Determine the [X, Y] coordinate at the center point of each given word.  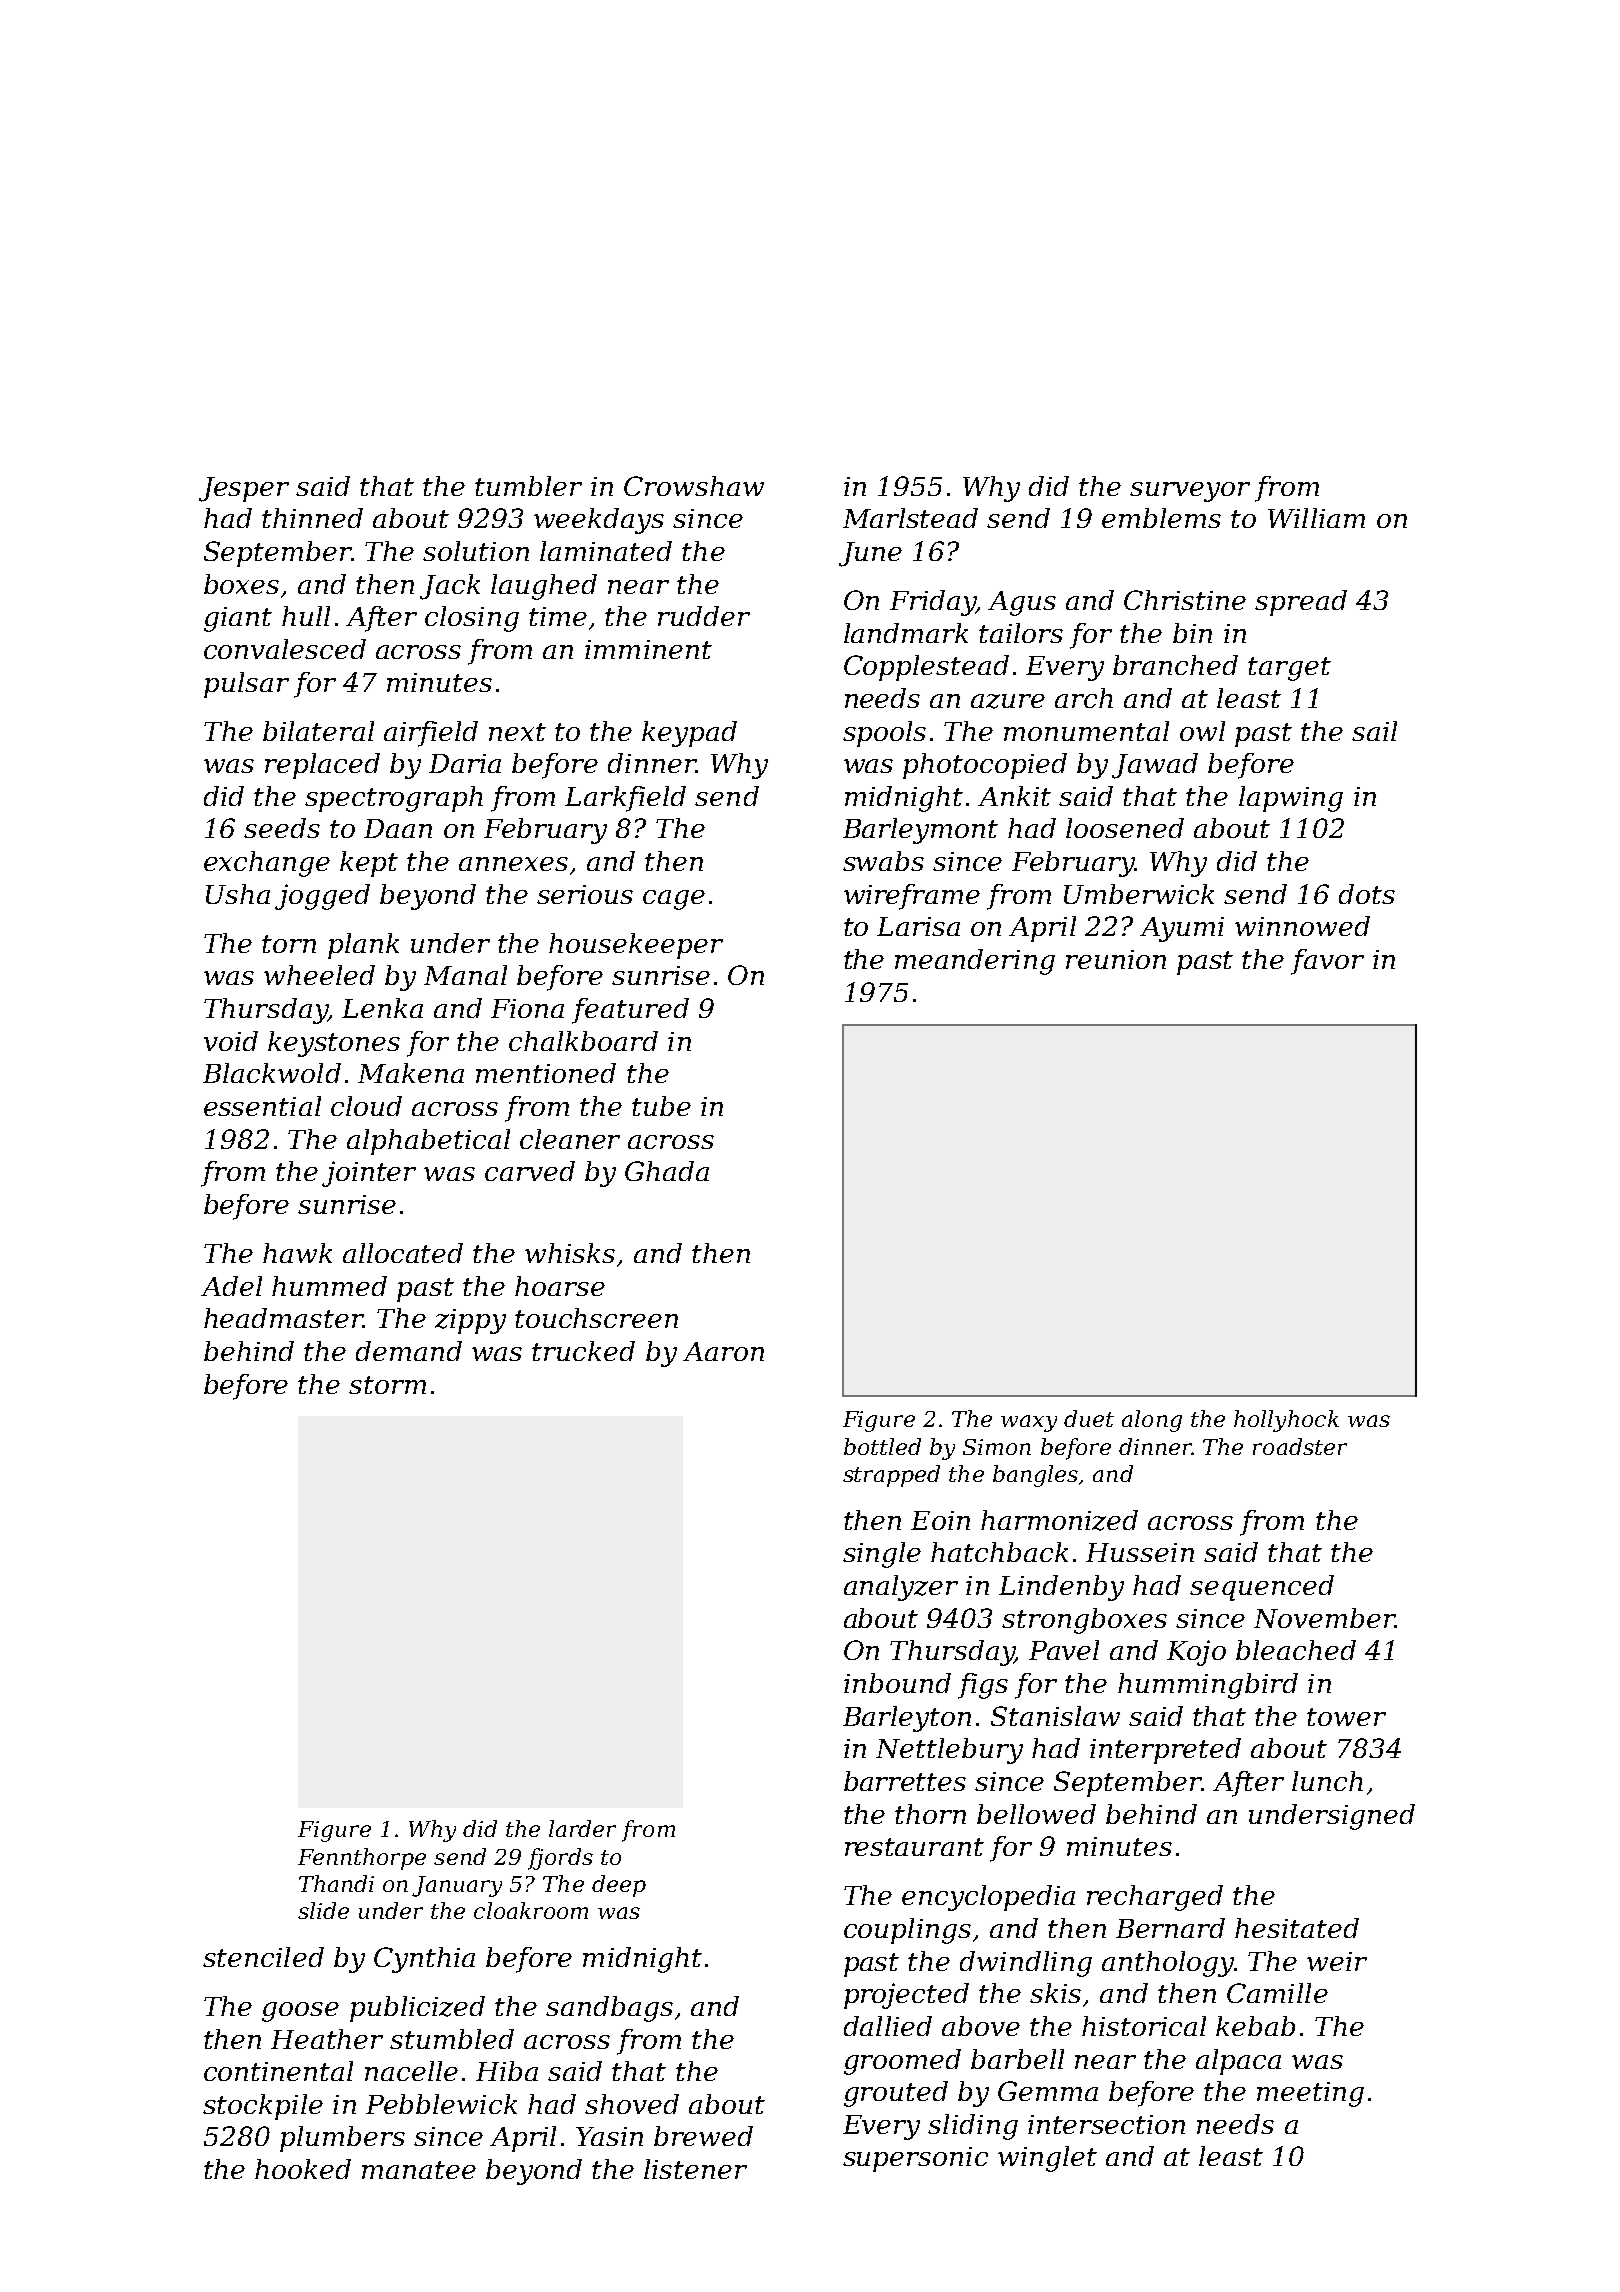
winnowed [1302, 926]
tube [661, 1106]
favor [1327, 962]
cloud [366, 1106]
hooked [303, 2169]
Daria [465, 763]
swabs [883, 861]
